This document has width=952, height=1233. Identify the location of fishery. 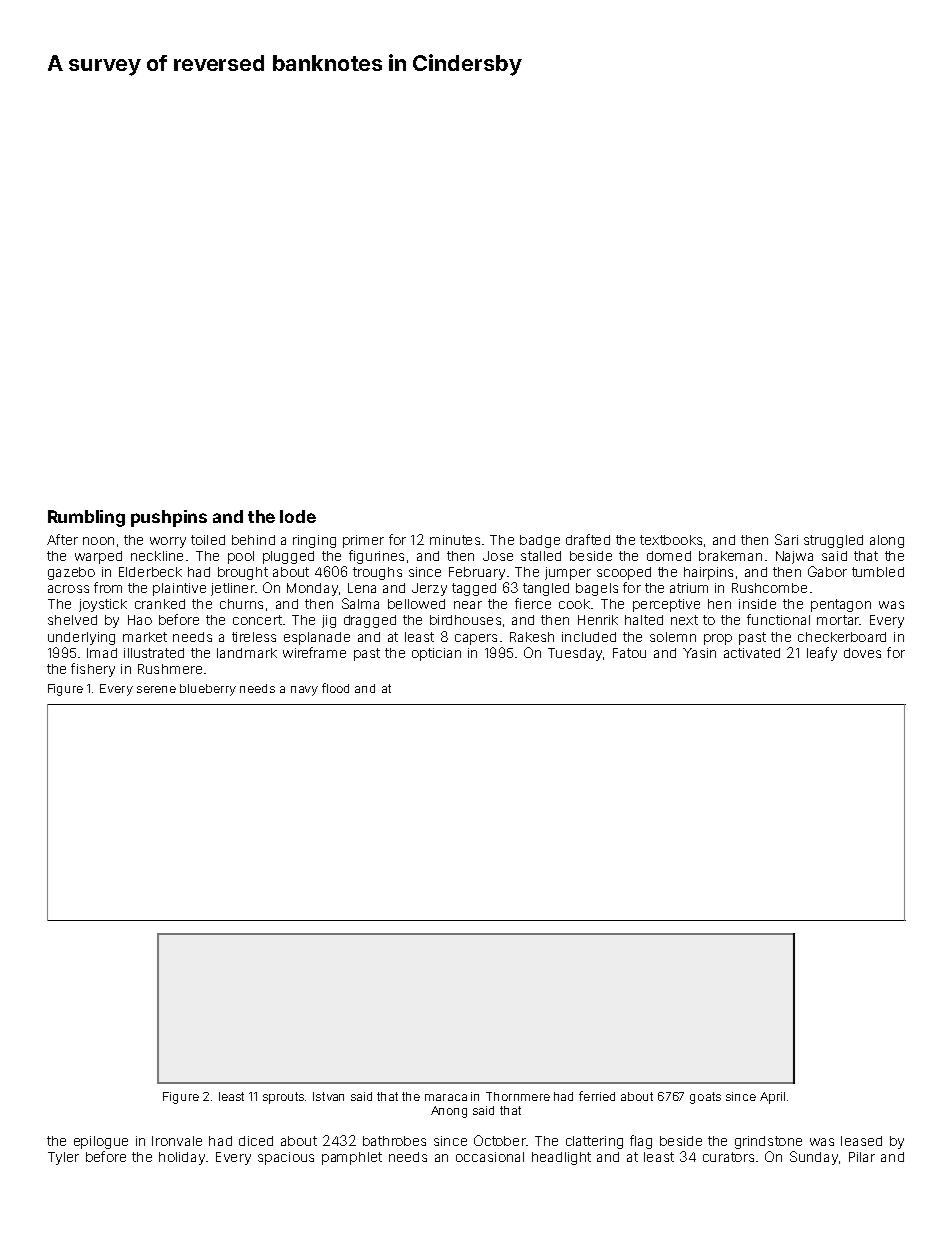
(93, 670).
